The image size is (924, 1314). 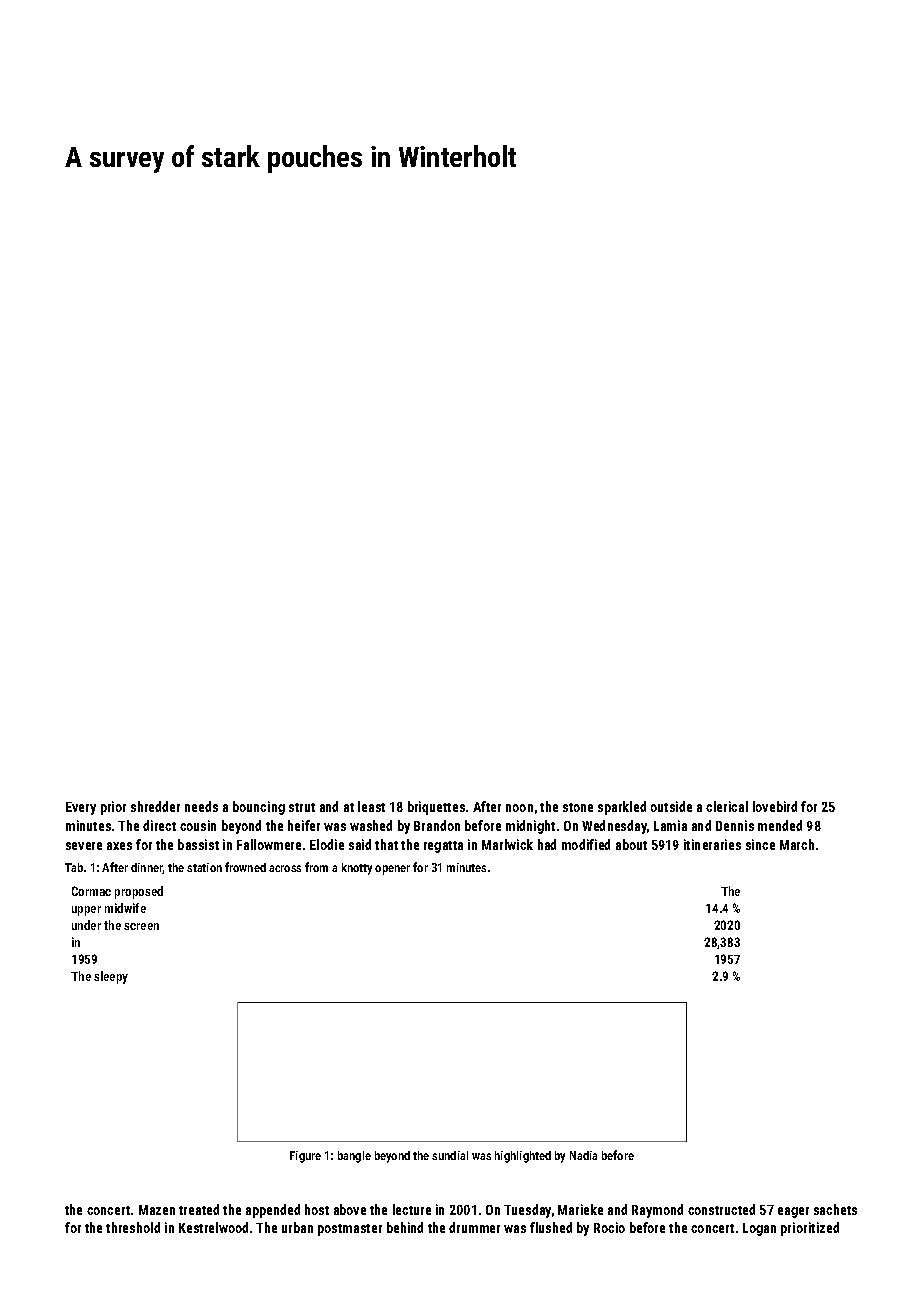 What do you see at coordinates (201, 806) in the screenshot?
I see `needs` at bounding box center [201, 806].
